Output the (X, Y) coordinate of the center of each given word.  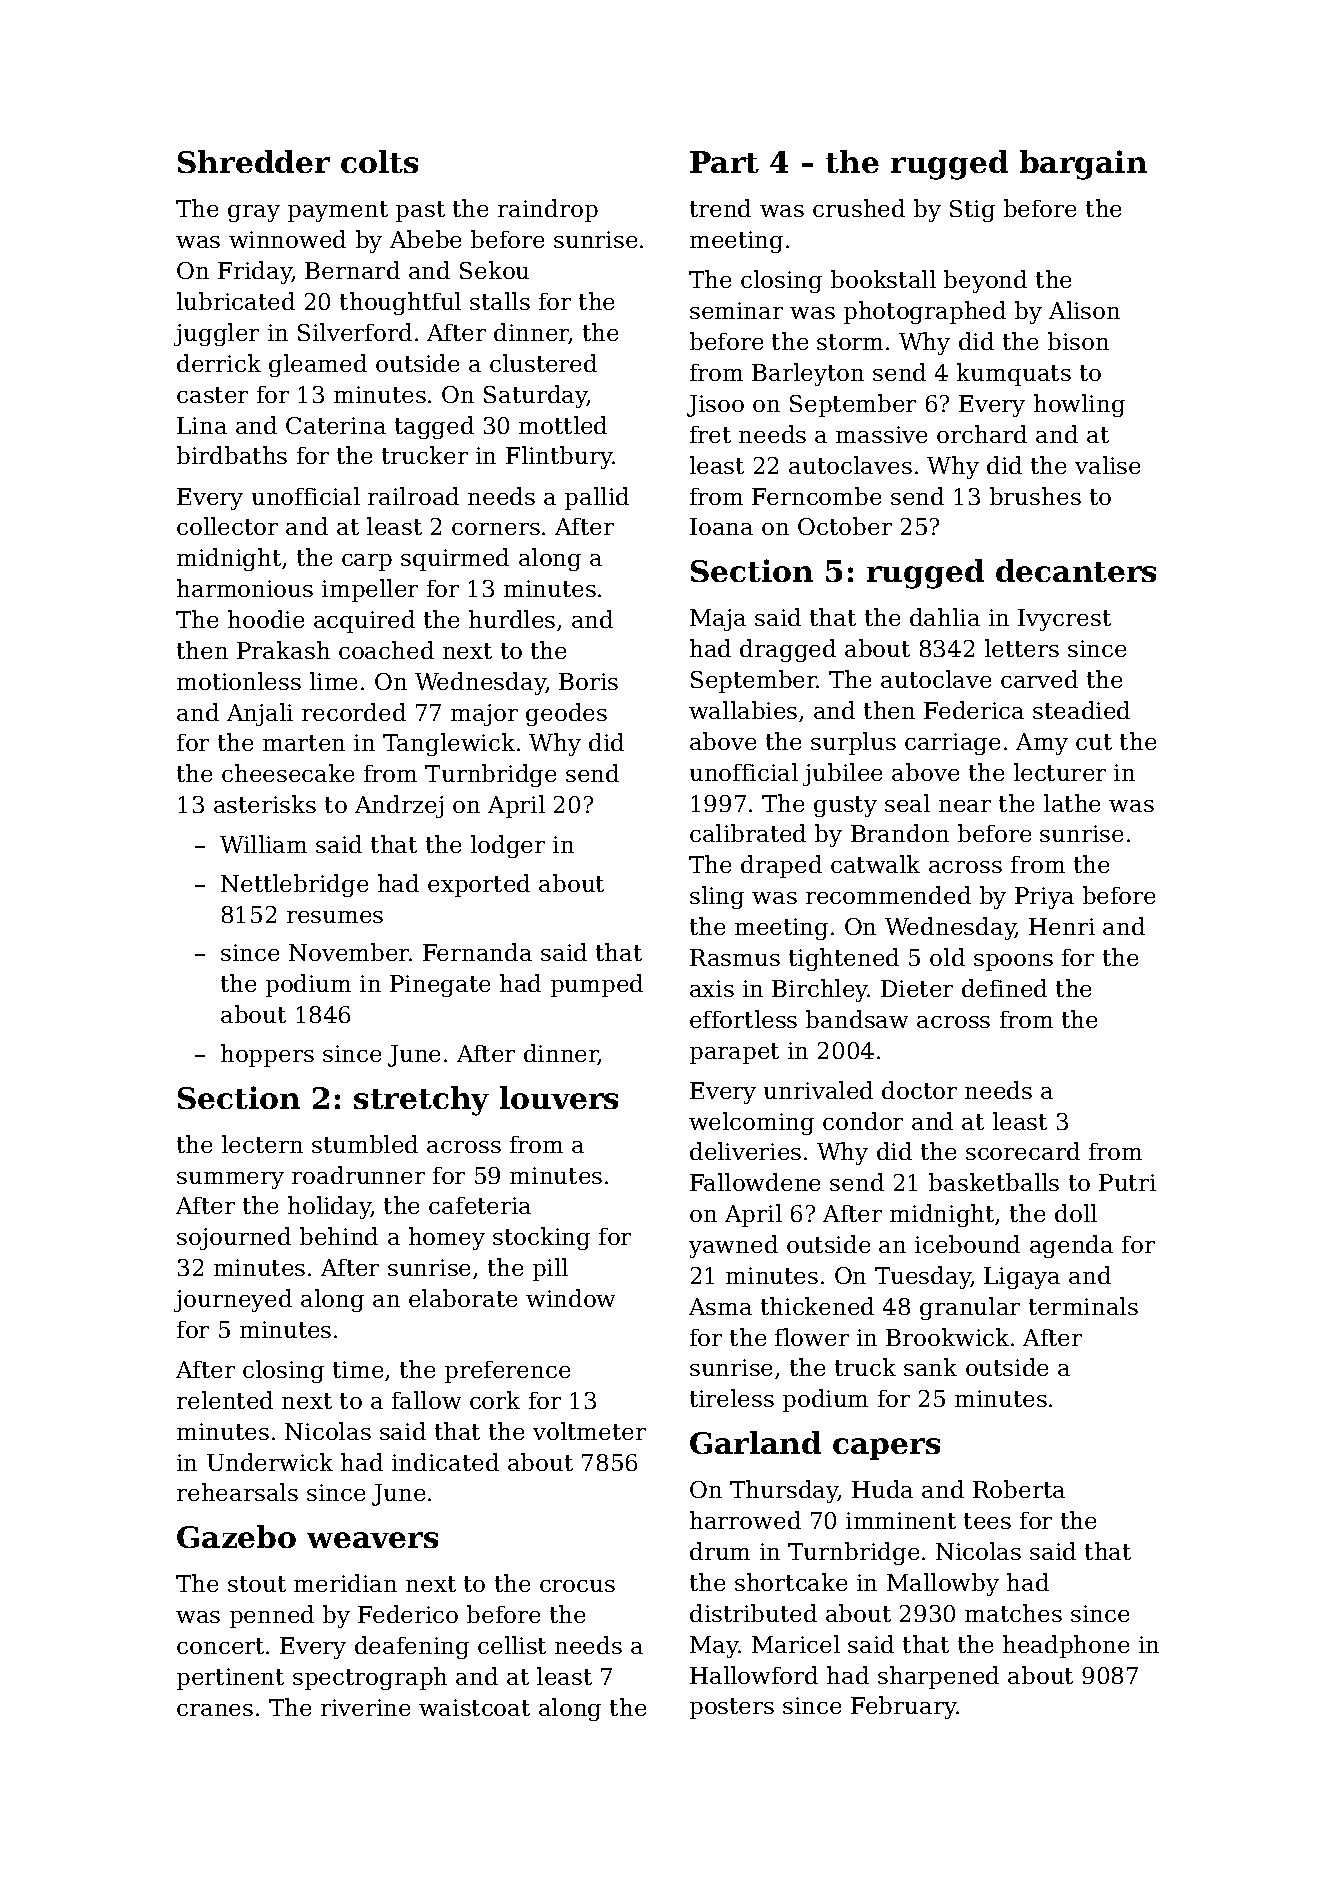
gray (254, 213)
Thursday (784, 1491)
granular (970, 1308)
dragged (788, 650)
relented (225, 1400)
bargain (1083, 165)
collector (227, 526)
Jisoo (715, 406)
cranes (215, 1710)
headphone (1066, 1646)
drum (720, 1551)
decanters (1076, 570)
